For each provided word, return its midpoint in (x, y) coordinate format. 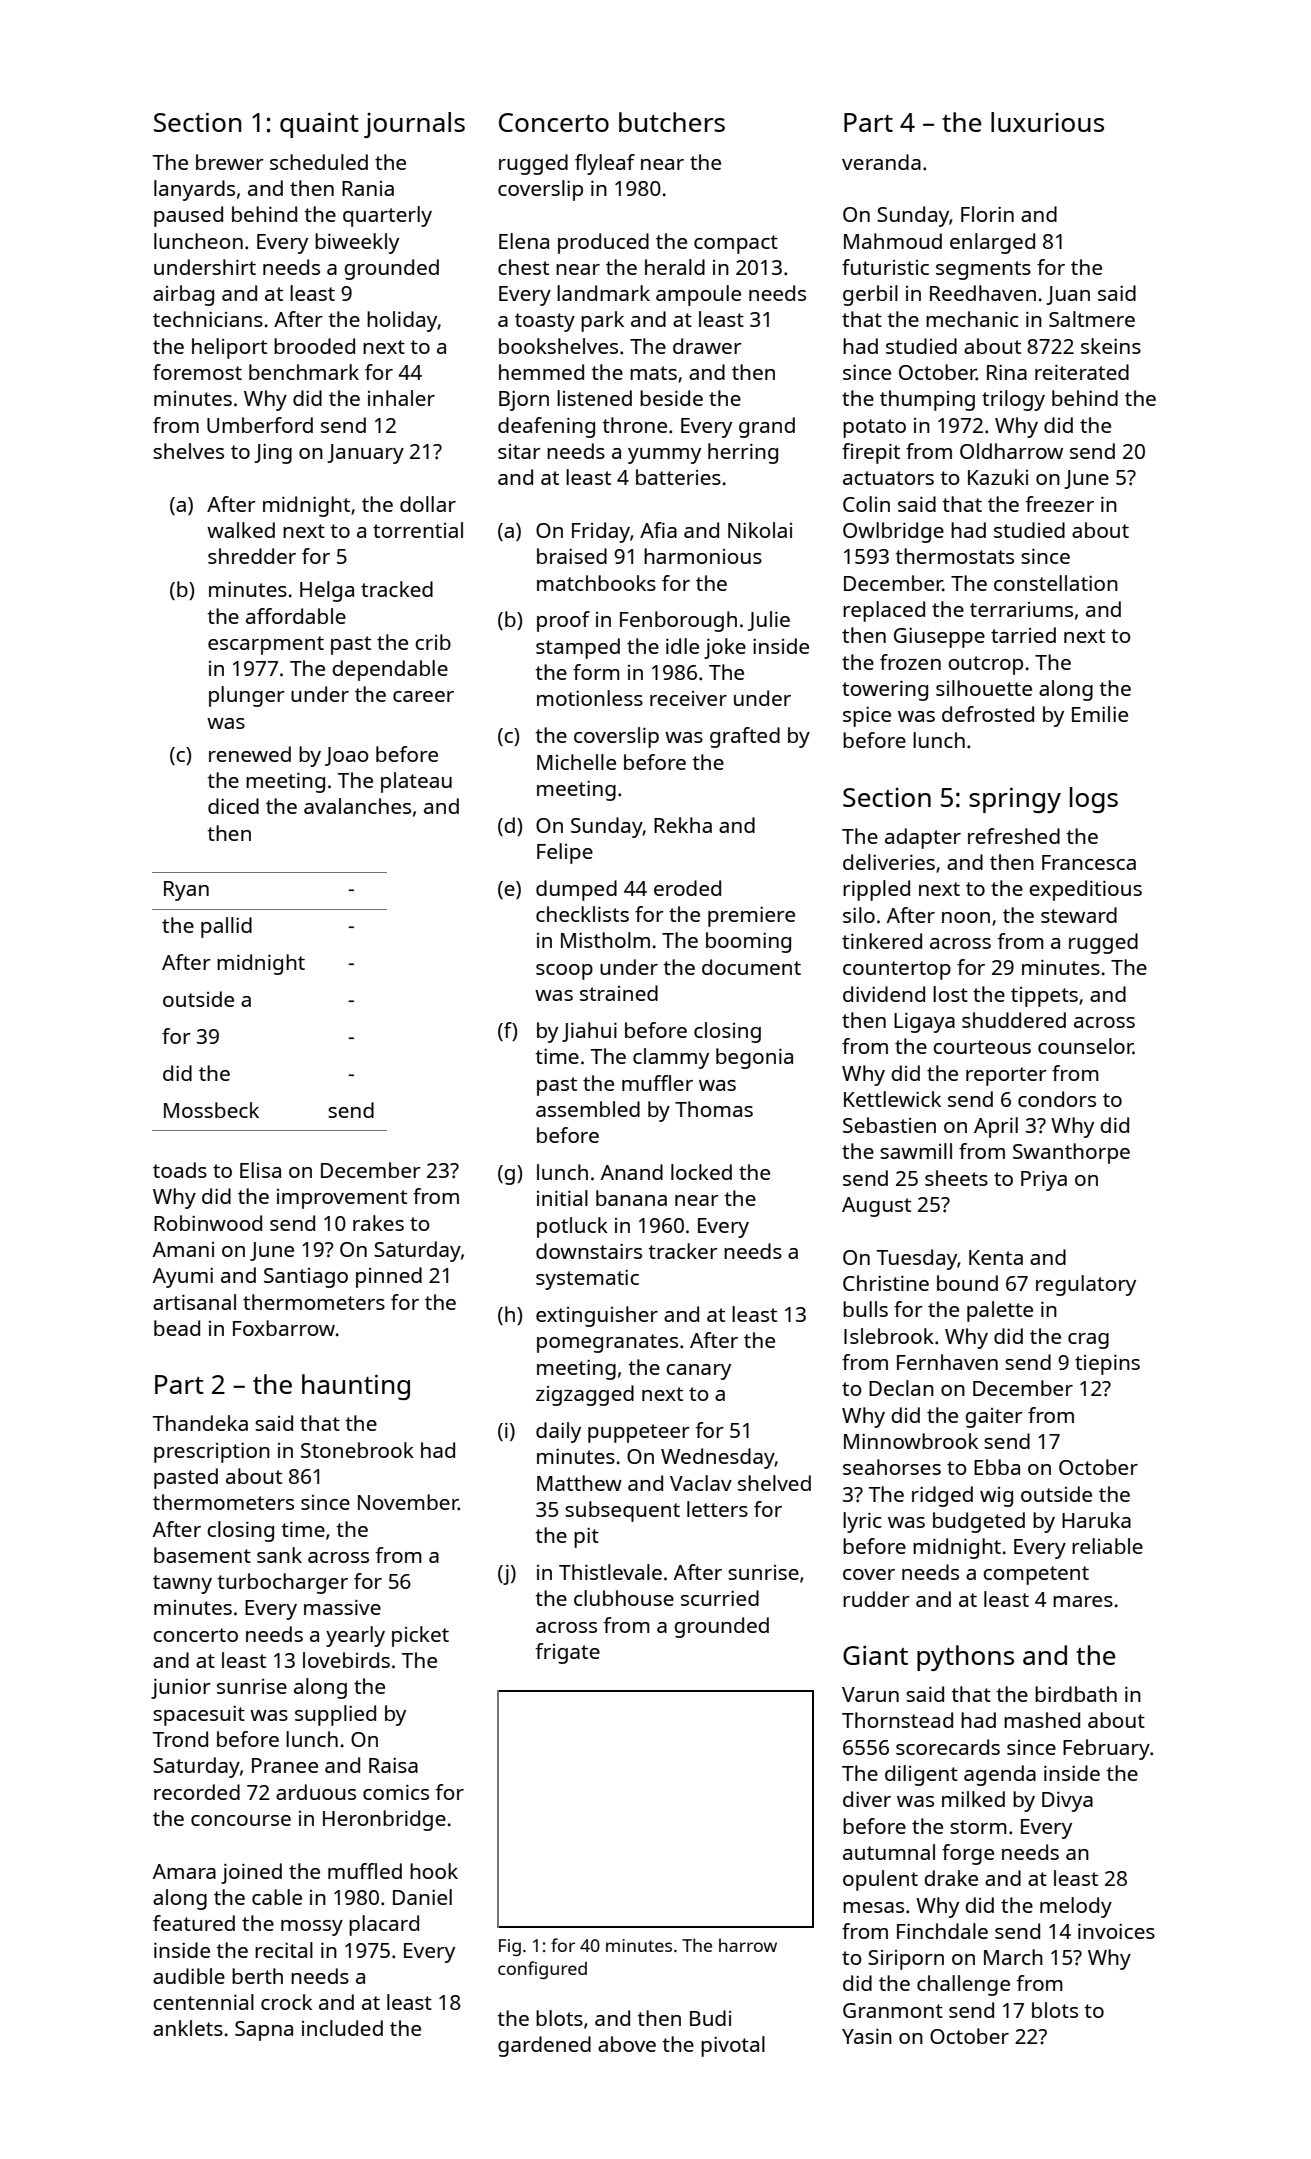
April (996, 1127)
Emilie (1100, 714)
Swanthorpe (1071, 1153)
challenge (963, 1985)
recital (284, 1950)
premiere (751, 916)
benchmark (304, 372)
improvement (342, 1199)
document (751, 967)
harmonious (703, 556)
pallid (226, 927)
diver (867, 1799)
